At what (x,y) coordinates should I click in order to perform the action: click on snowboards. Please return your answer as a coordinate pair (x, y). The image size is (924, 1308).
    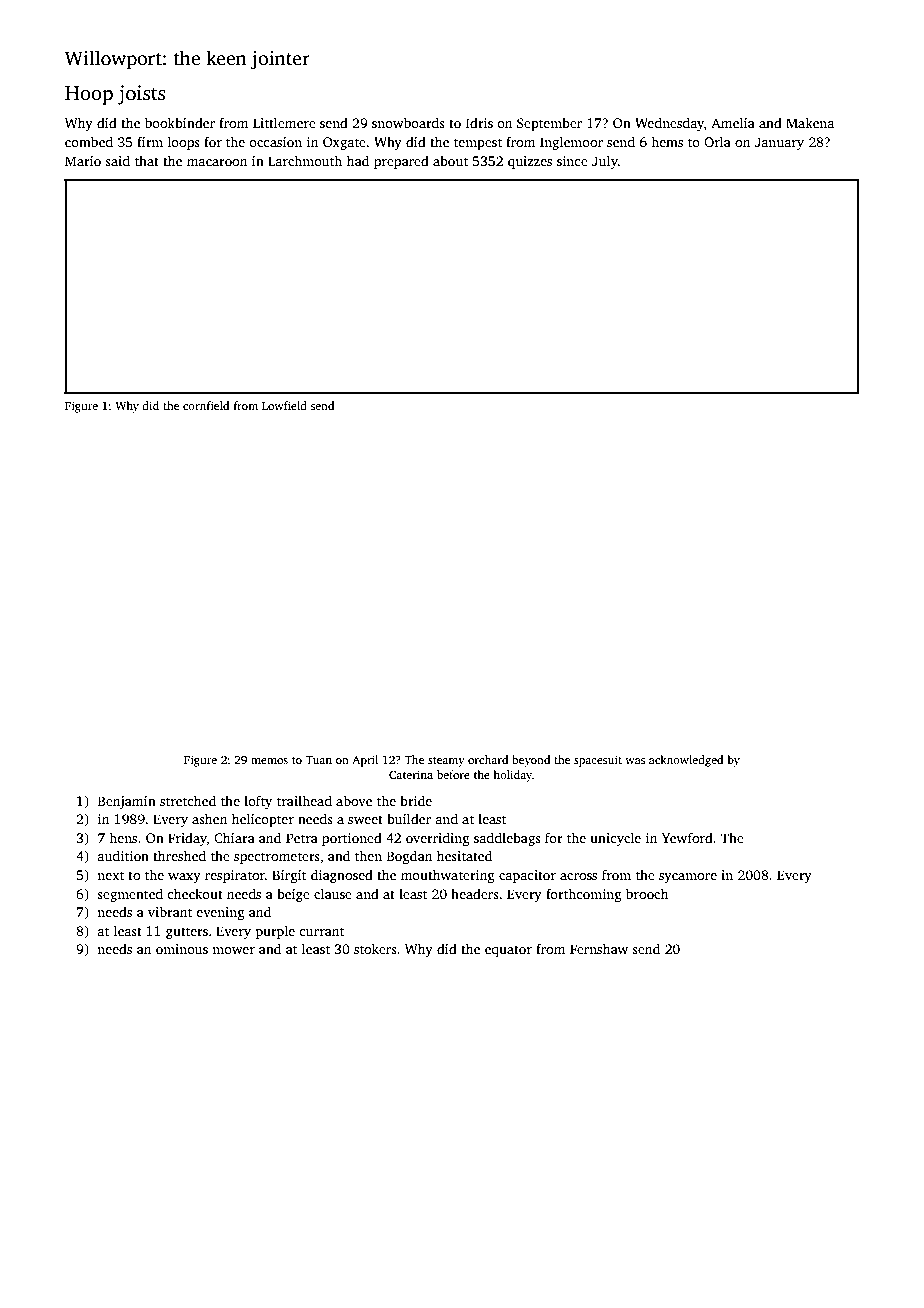
    Looking at the image, I should click on (408, 122).
